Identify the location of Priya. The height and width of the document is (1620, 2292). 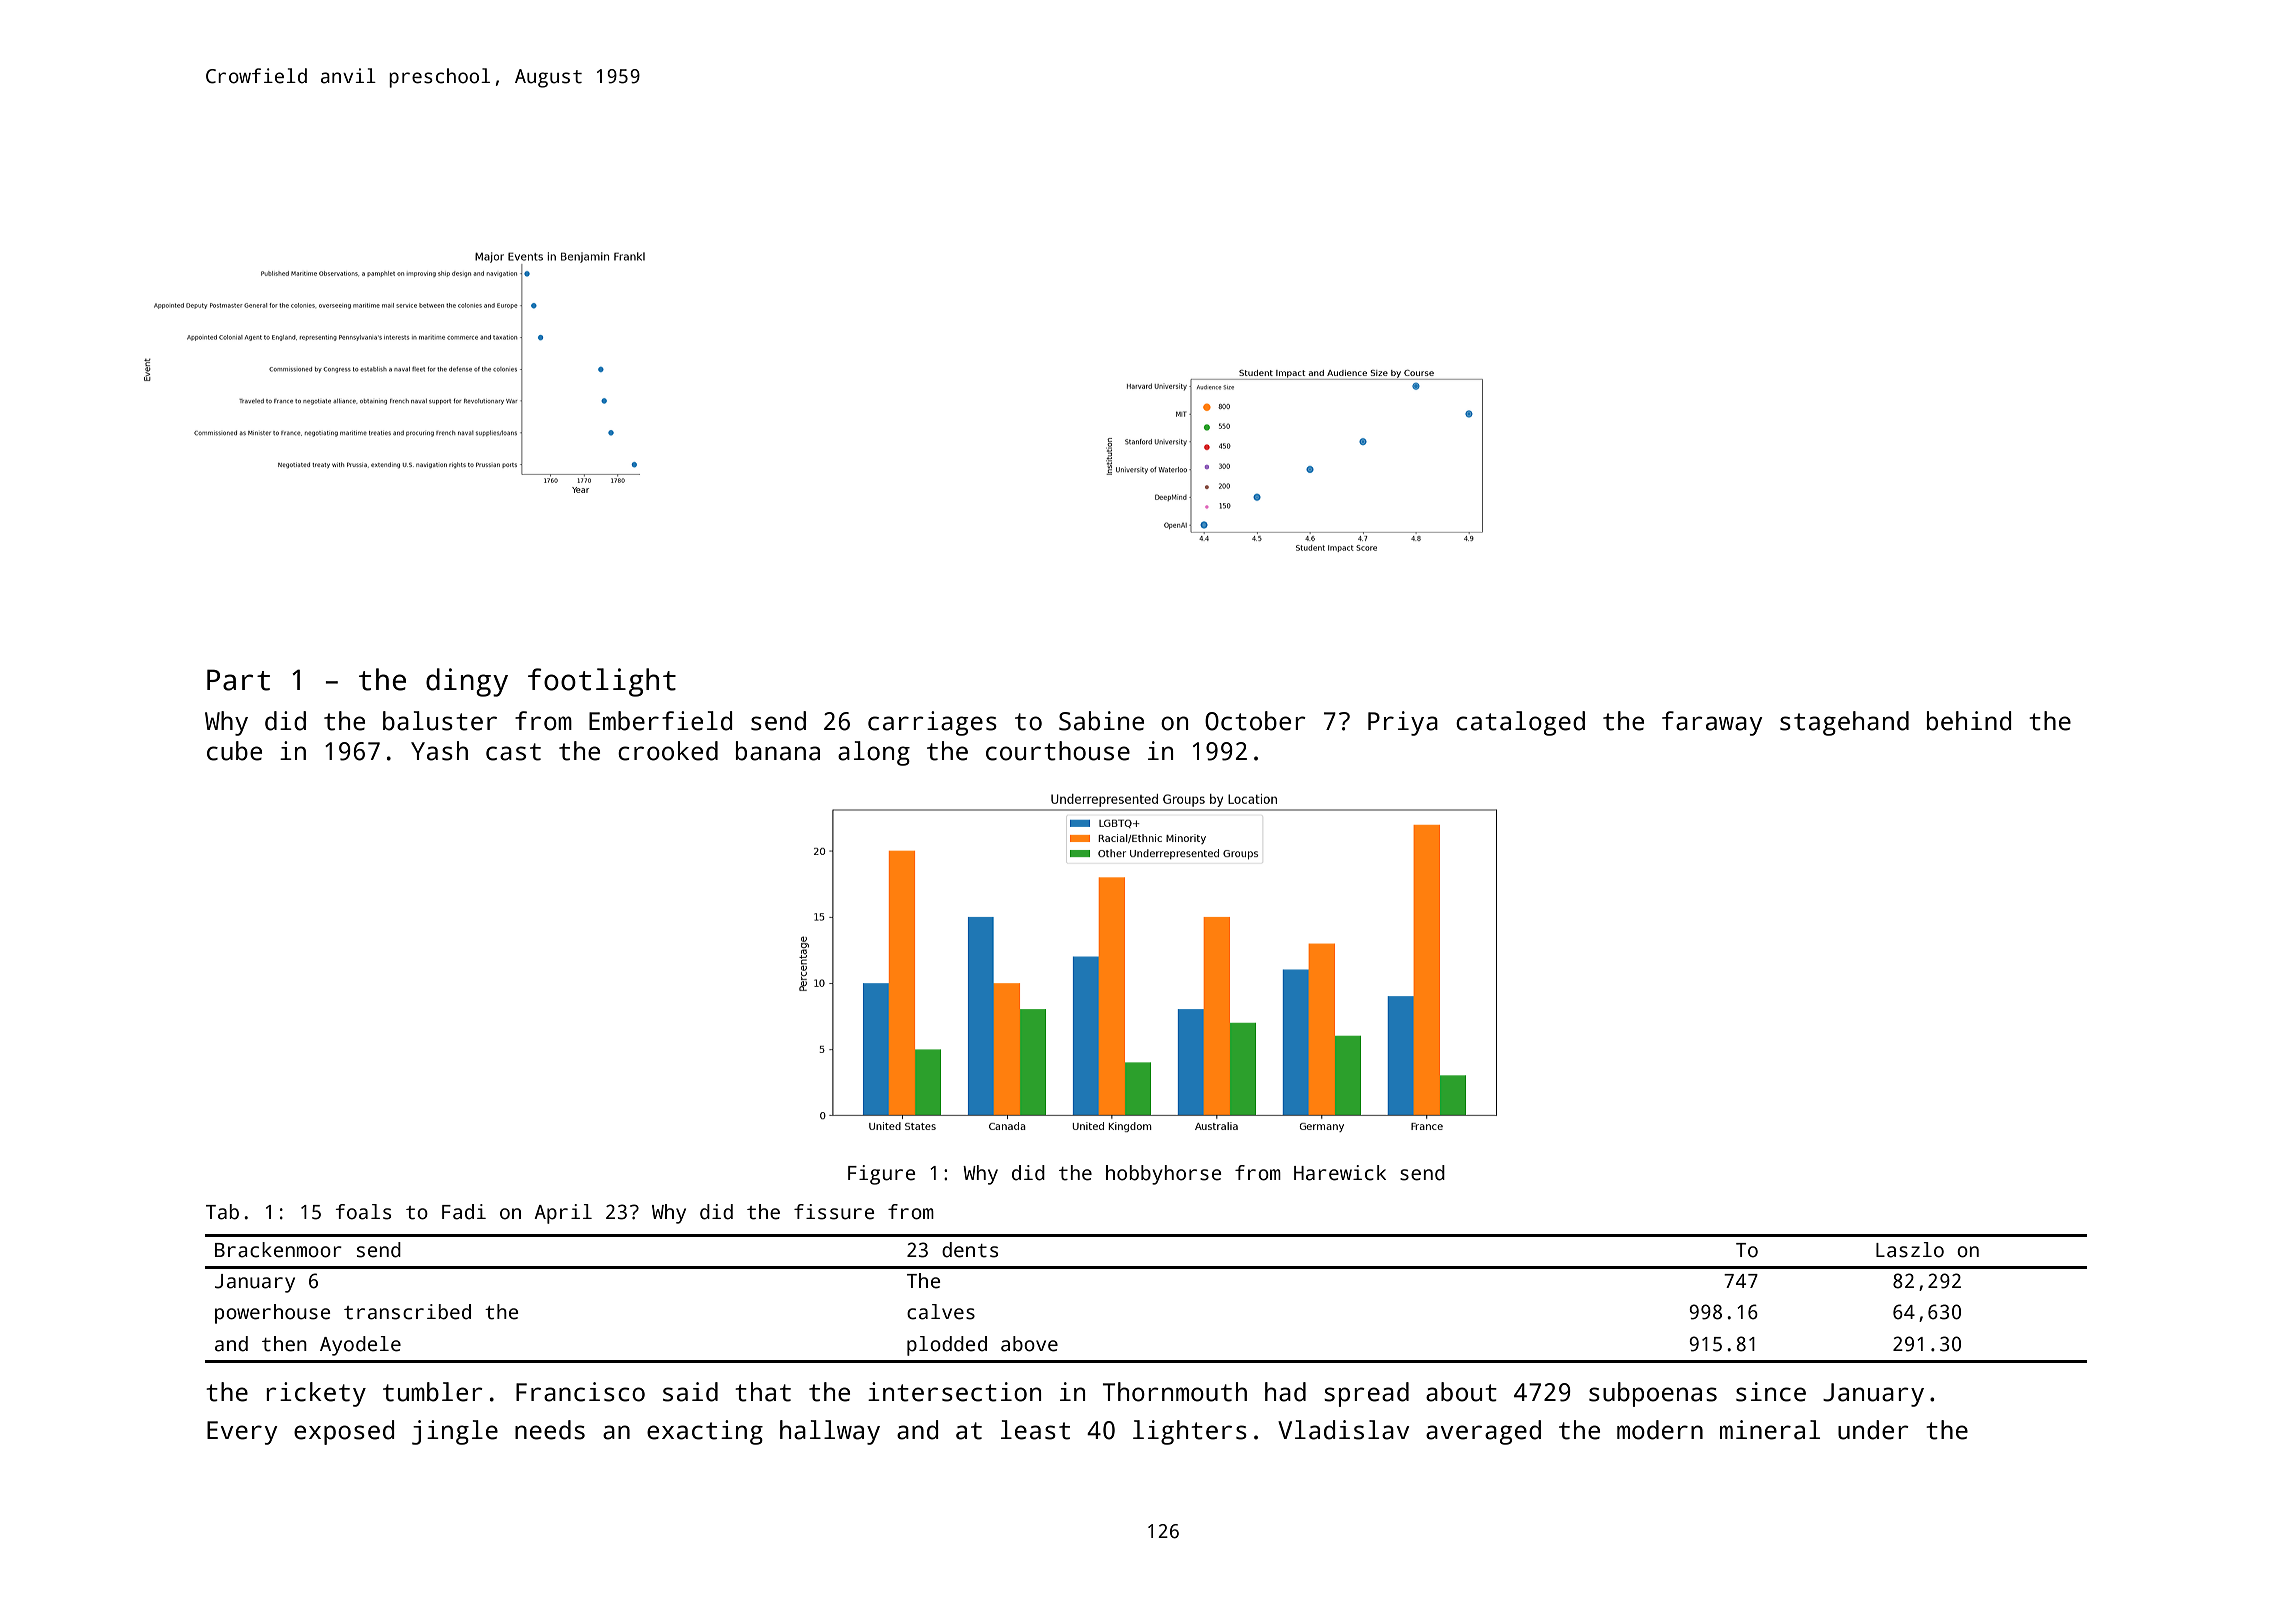
(1403, 723).
